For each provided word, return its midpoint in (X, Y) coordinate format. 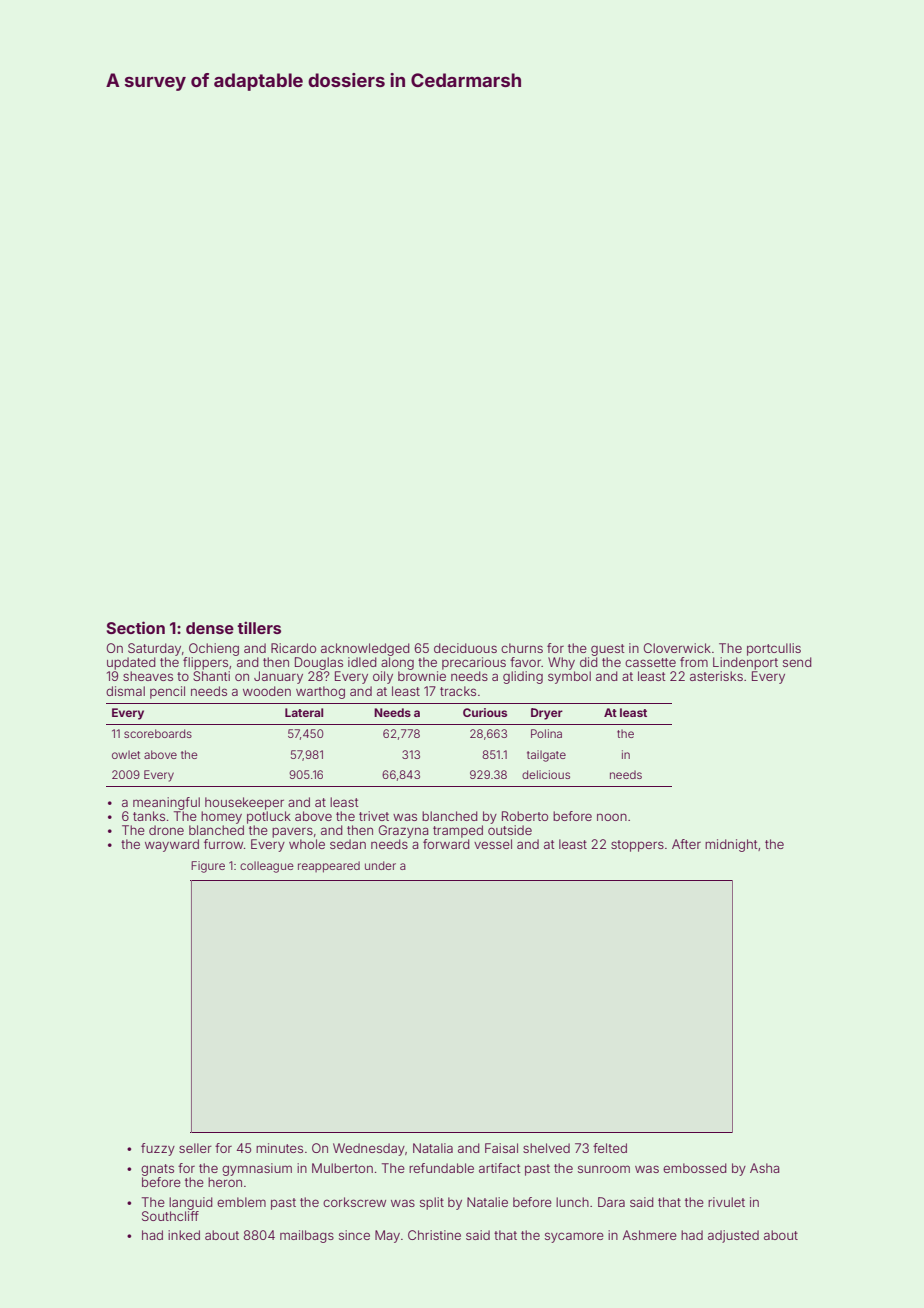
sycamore (574, 1237)
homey (221, 817)
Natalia (433, 1148)
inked (184, 1235)
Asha (764, 1168)
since (354, 1235)
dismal (125, 691)
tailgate (546, 756)
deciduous (465, 648)
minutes (279, 1148)
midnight (731, 845)
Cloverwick (677, 648)
